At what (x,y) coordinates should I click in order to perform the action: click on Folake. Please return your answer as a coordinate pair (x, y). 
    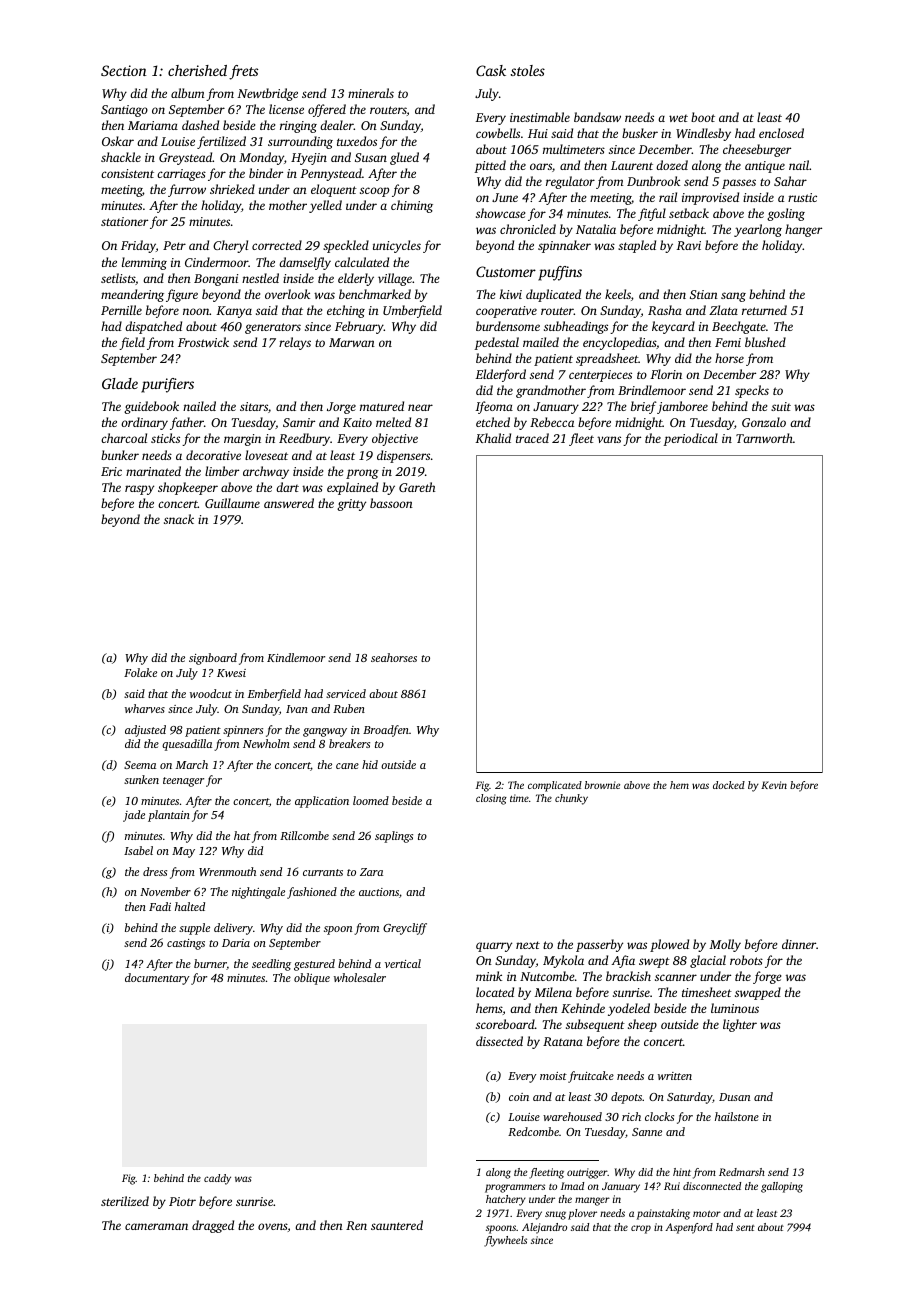
    Looking at the image, I should click on (140, 672).
